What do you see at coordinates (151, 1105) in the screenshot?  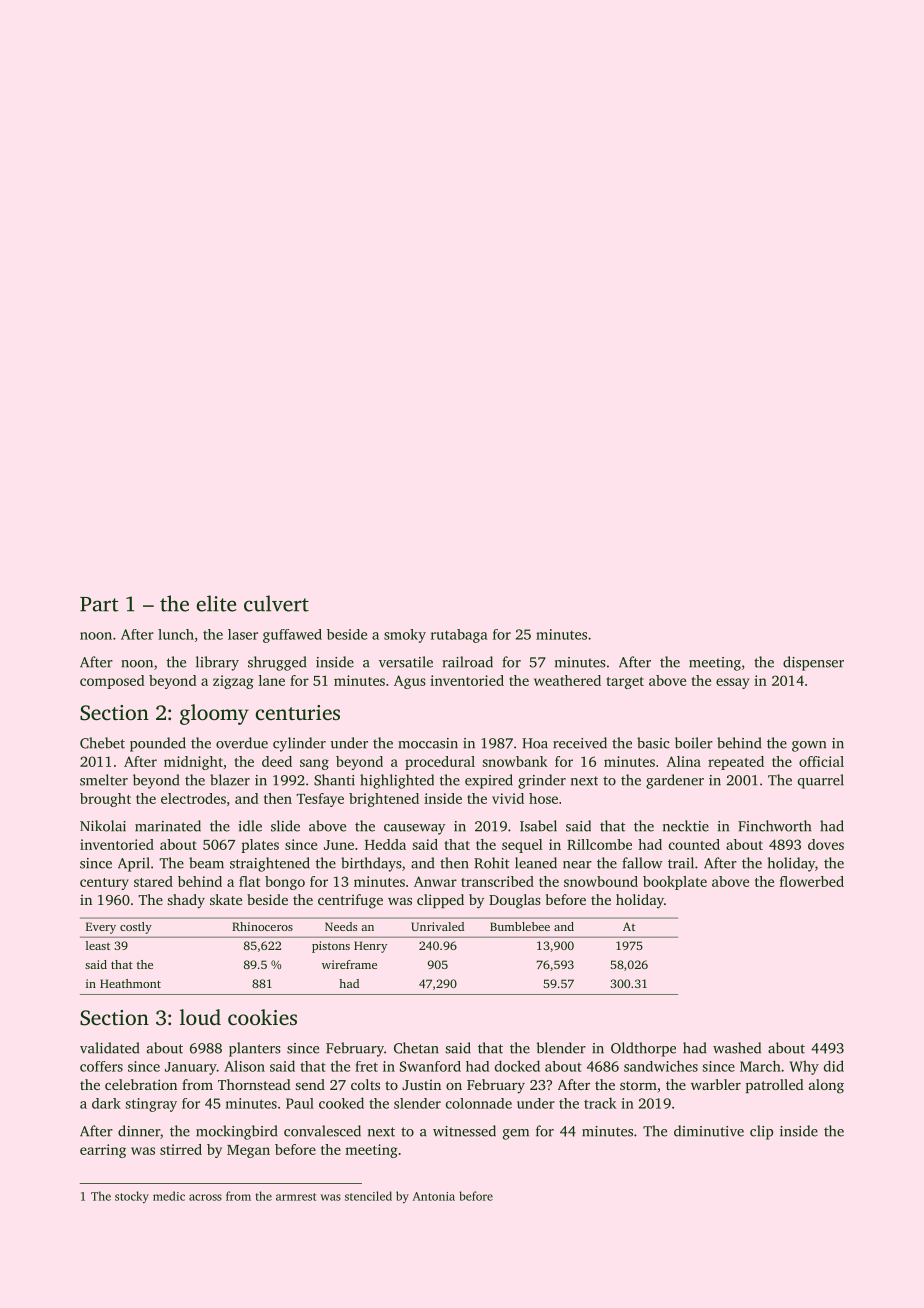 I see `stingray` at bounding box center [151, 1105].
